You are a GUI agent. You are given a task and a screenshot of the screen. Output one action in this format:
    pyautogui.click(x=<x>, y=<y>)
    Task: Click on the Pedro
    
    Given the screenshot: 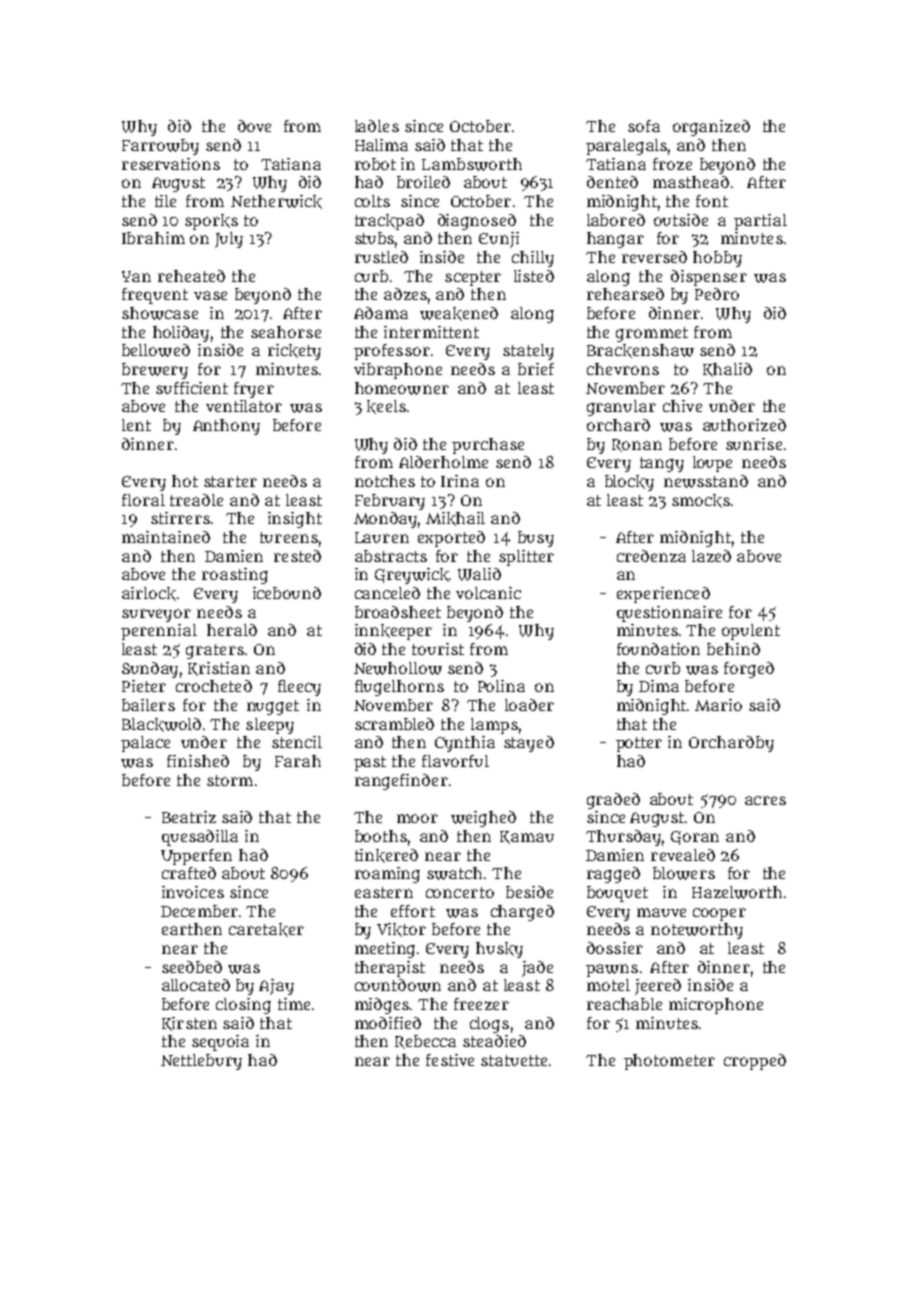 What is the action you would take?
    pyautogui.click(x=717, y=294)
